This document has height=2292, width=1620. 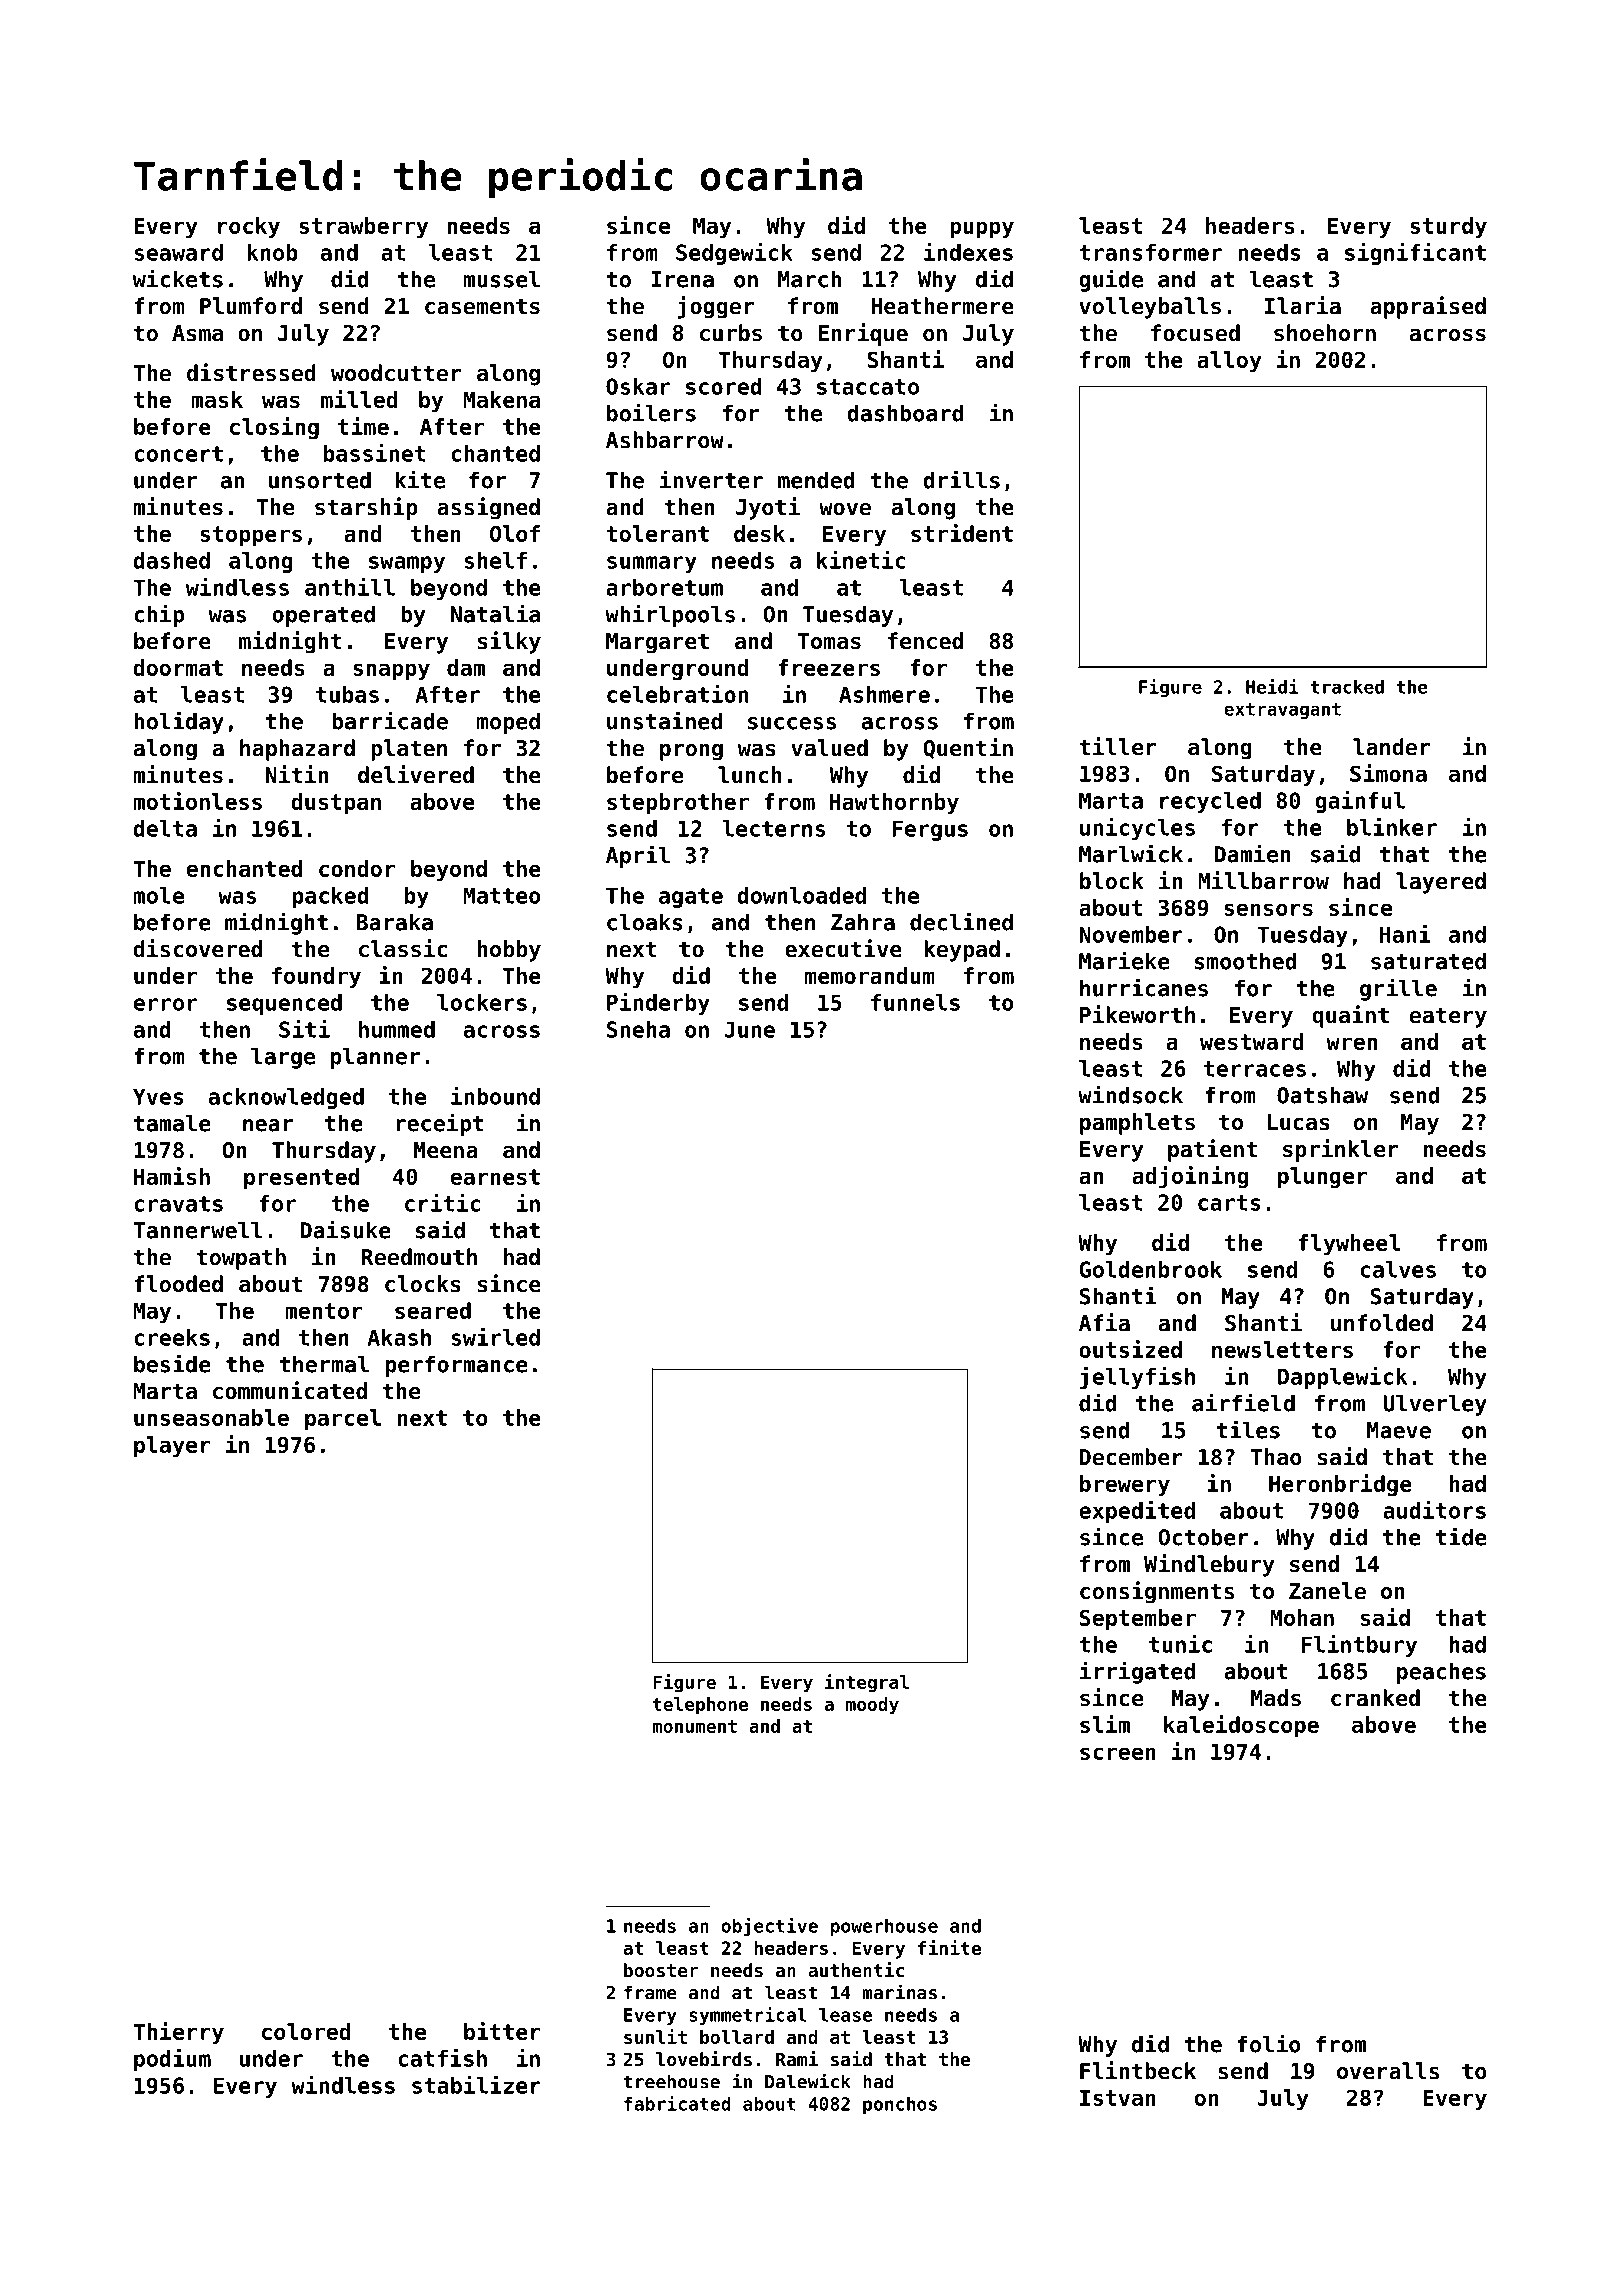 I want to click on telephone, so click(x=700, y=1706).
